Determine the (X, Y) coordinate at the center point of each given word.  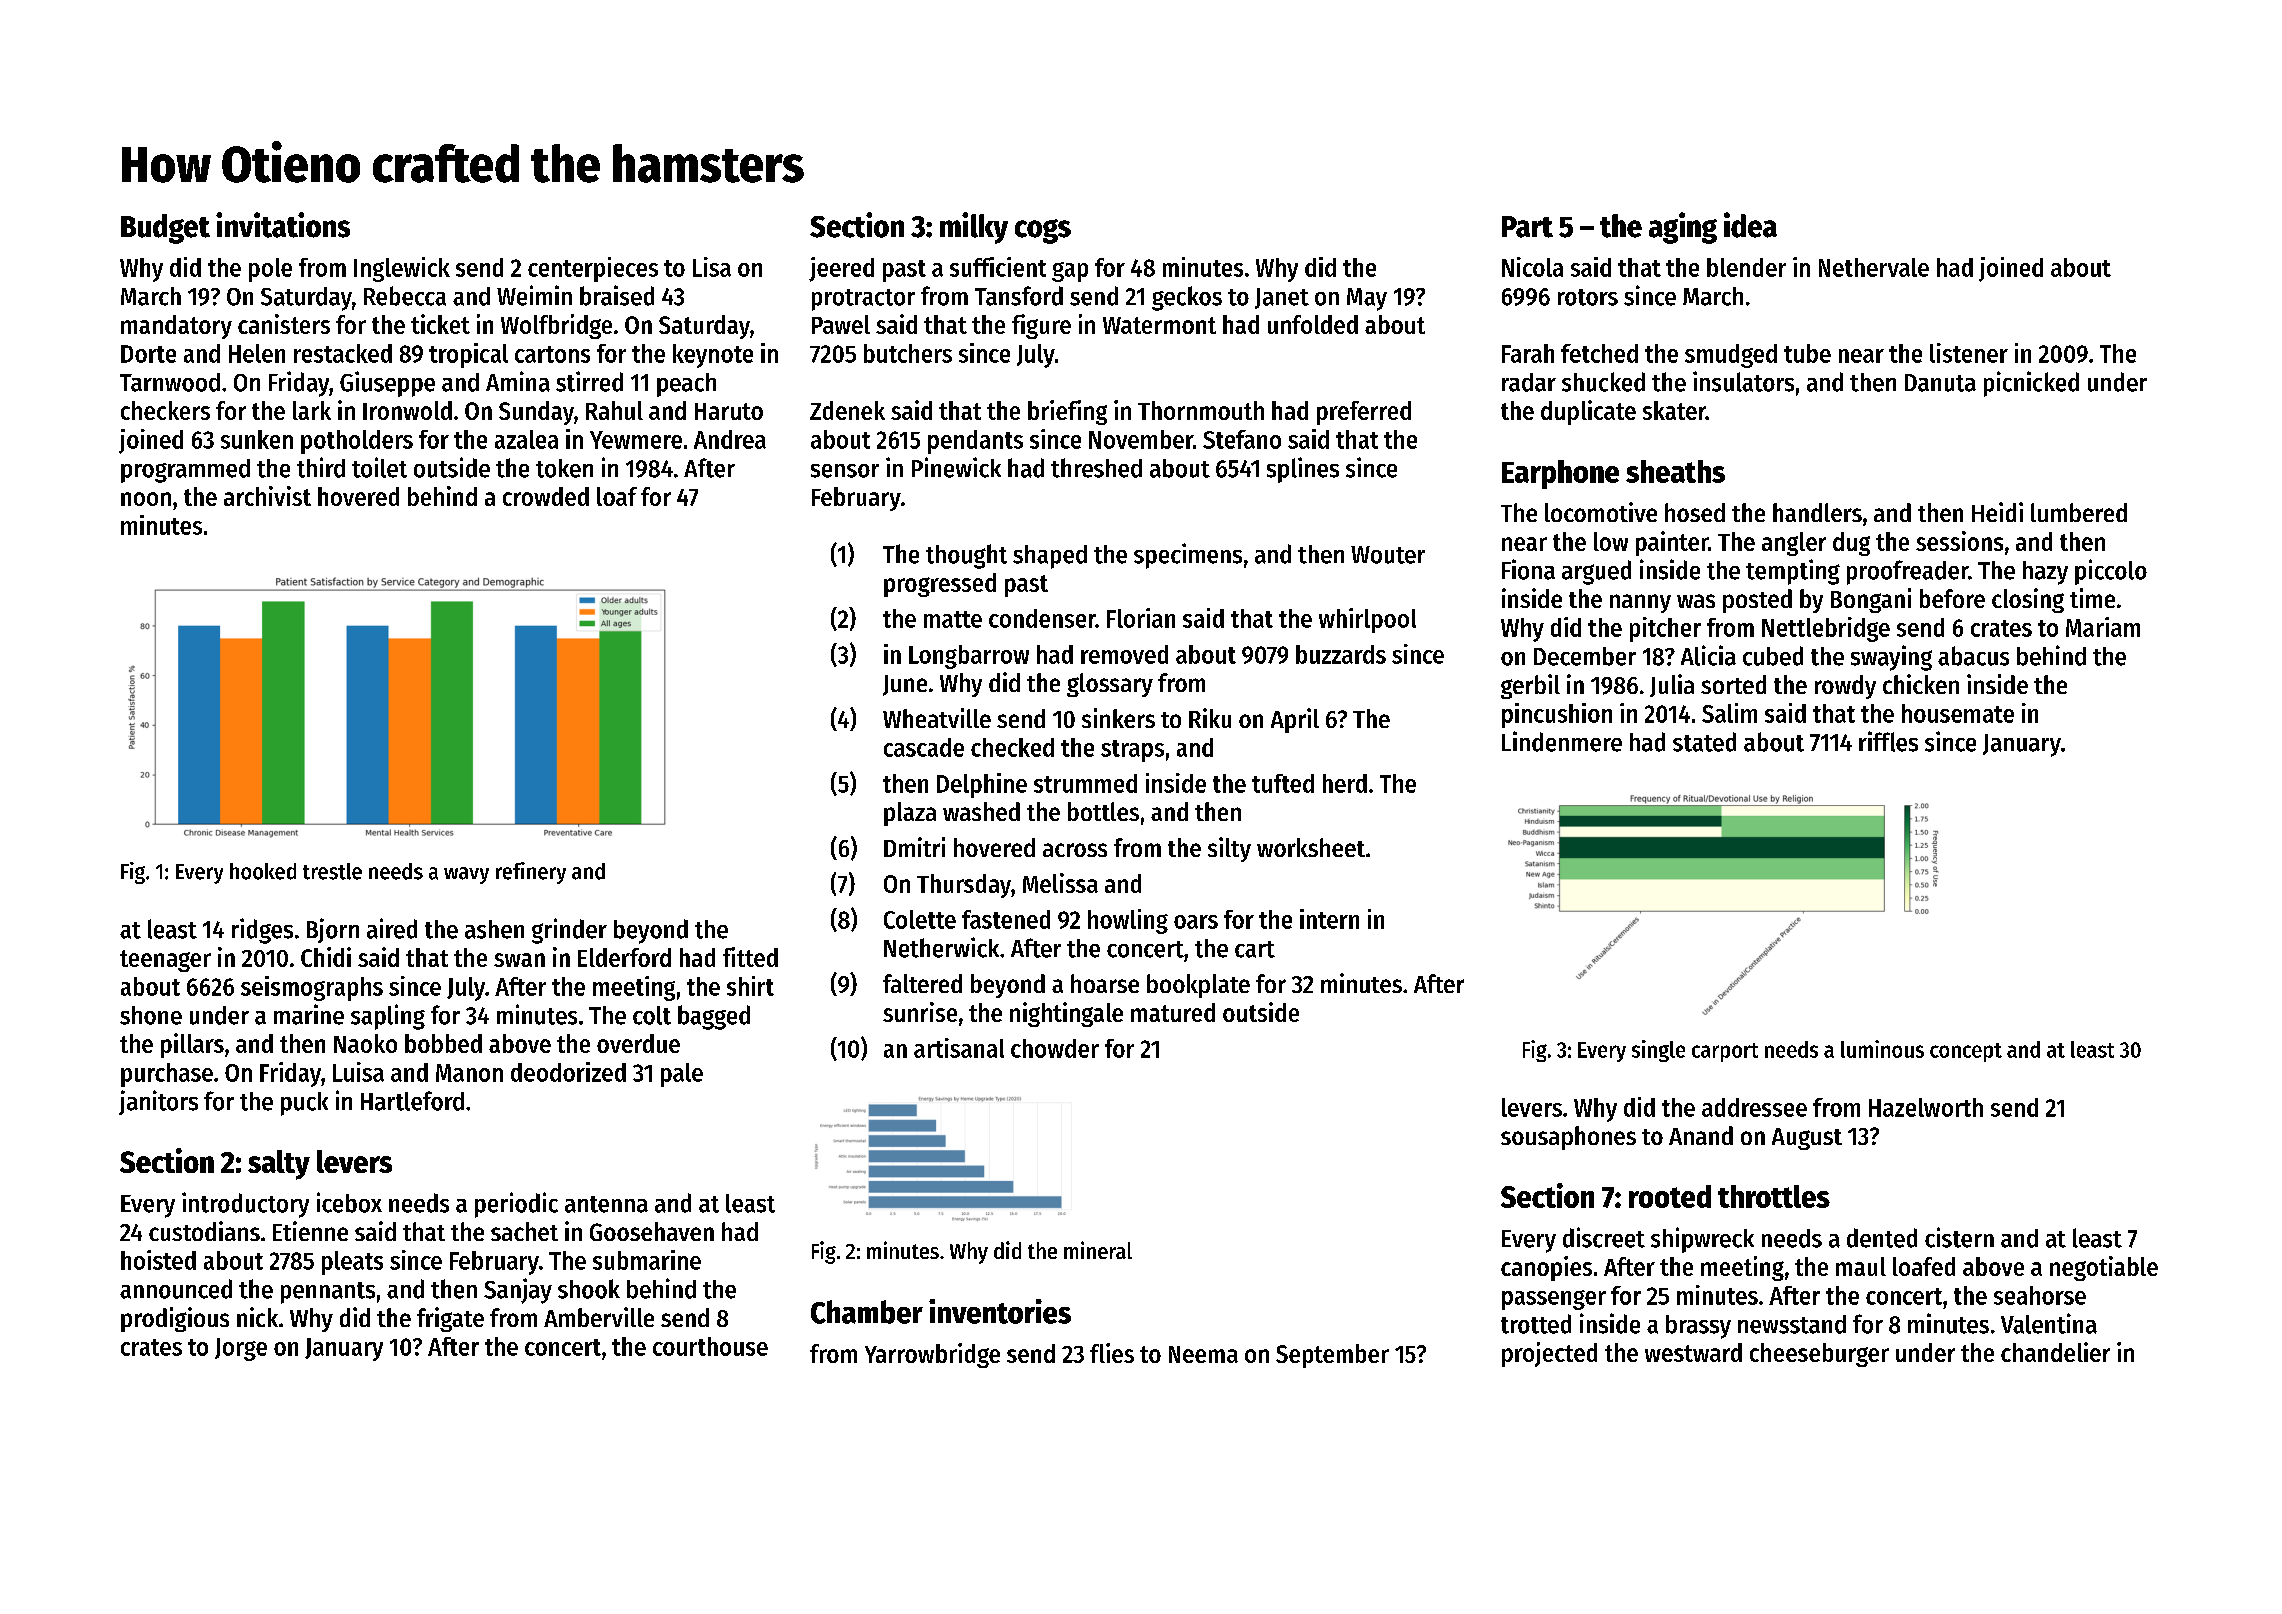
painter (1672, 543)
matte (953, 619)
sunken (257, 439)
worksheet (1311, 847)
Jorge (241, 1349)
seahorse (2040, 1295)
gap (1070, 272)
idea (1750, 225)
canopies (1546, 1268)
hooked (263, 871)
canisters (284, 324)
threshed (1096, 468)
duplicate (1588, 412)
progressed (940, 585)
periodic (516, 1205)
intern (1329, 919)
